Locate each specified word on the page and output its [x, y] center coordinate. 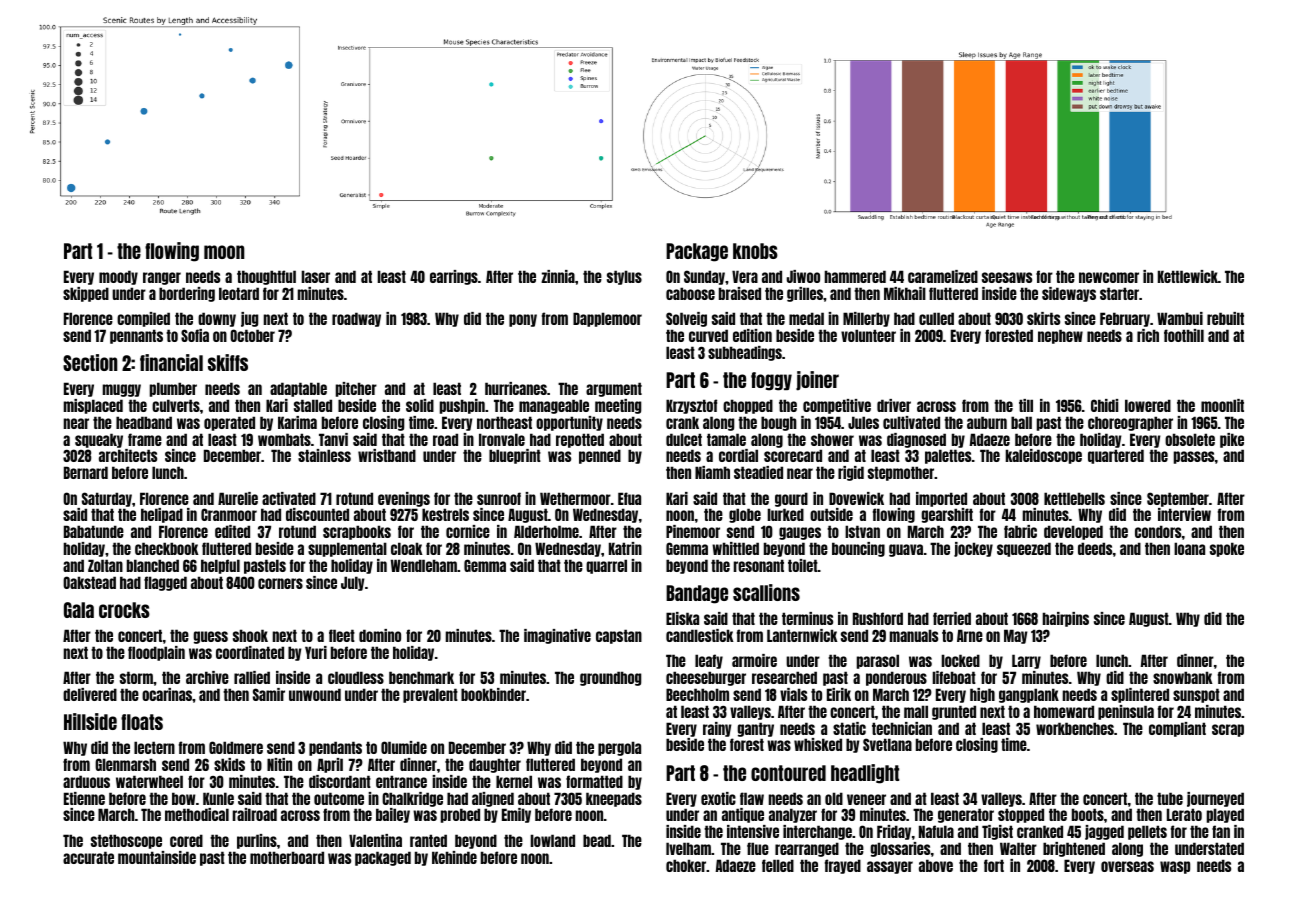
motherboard [287, 857]
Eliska [682, 618]
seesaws [1007, 277]
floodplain [156, 653]
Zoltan [105, 565]
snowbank [1183, 677]
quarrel [606, 566]
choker [686, 865]
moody [118, 277]
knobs [755, 251]
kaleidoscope [1044, 456]
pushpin [462, 406]
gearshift [947, 515]
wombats [284, 439]
